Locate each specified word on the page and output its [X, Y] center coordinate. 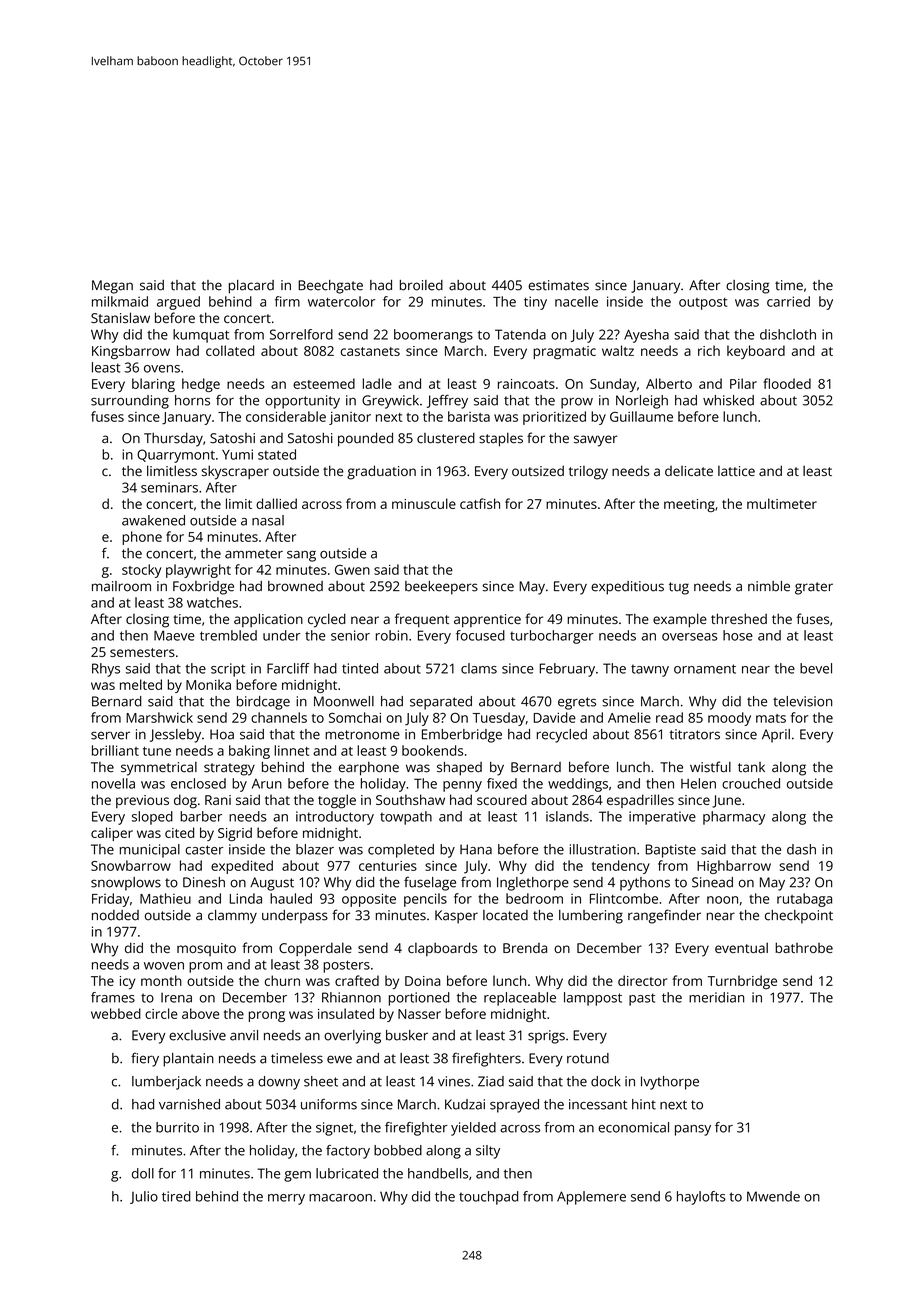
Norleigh [642, 402]
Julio [144, 1197]
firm [287, 301]
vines [454, 1081]
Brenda [525, 948]
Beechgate [330, 287]
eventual [741, 947]
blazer [315, 849]
